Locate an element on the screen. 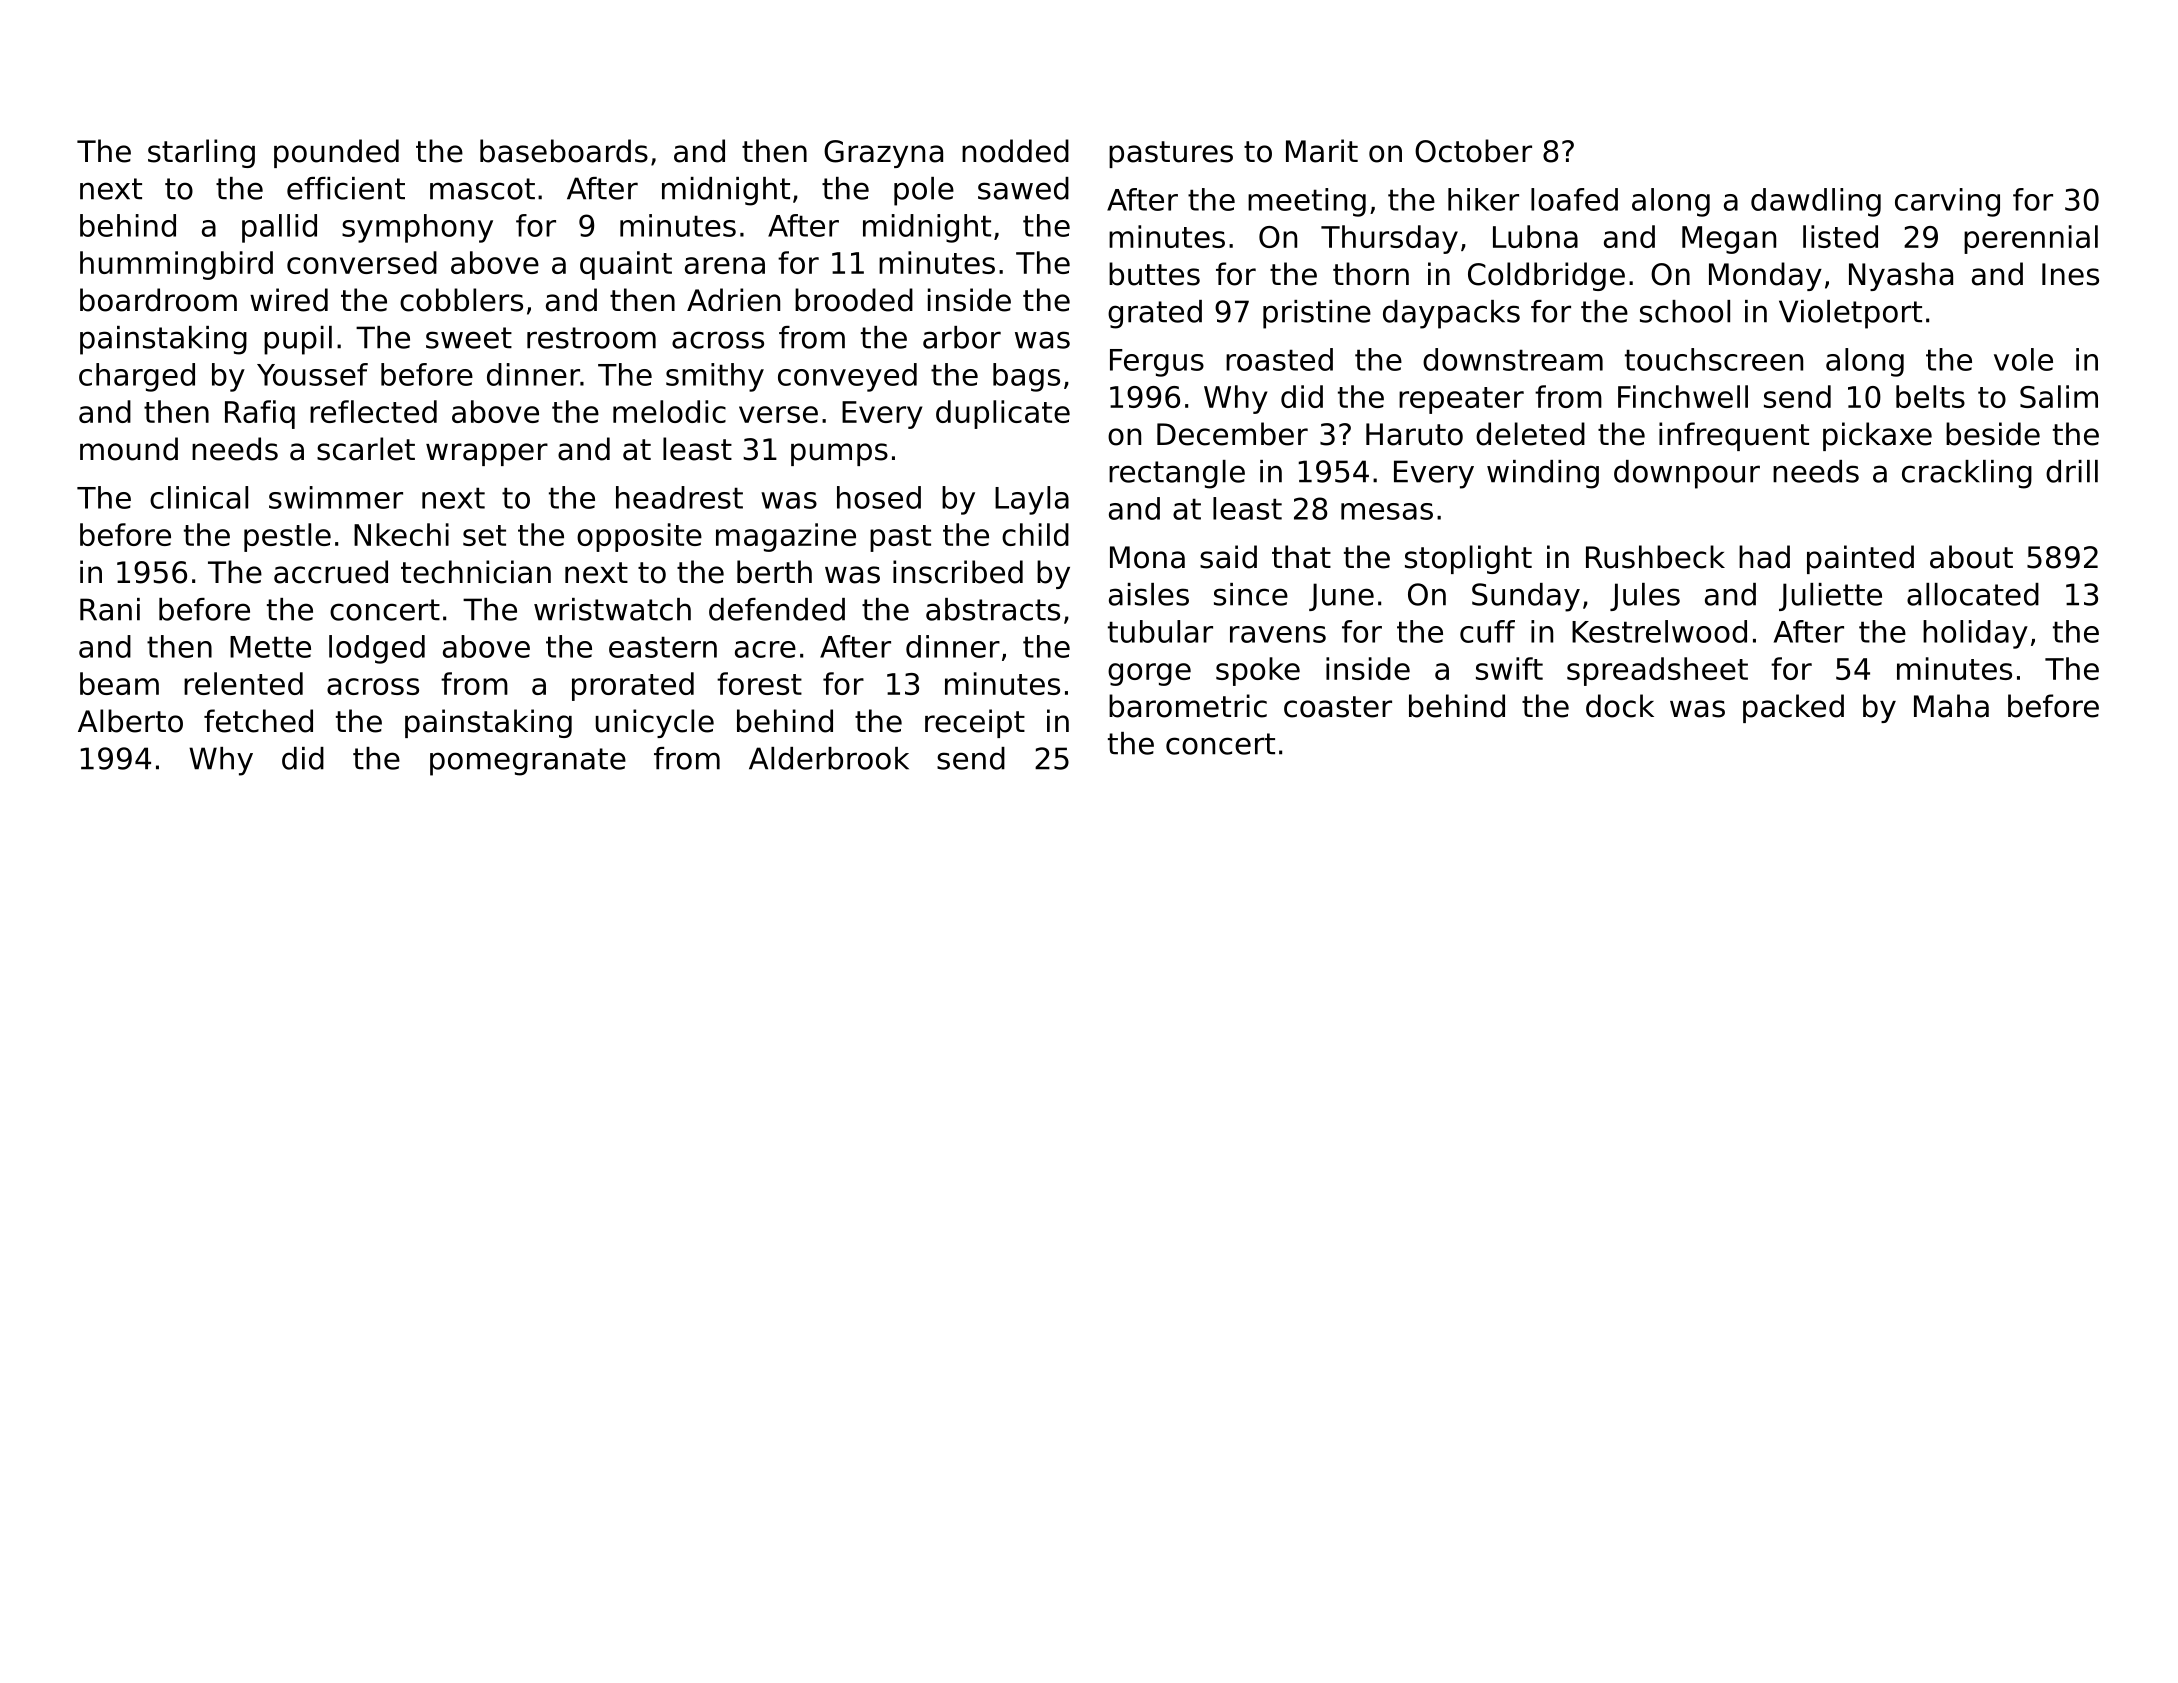  Fergus is located at coordinates (1157, 363).
